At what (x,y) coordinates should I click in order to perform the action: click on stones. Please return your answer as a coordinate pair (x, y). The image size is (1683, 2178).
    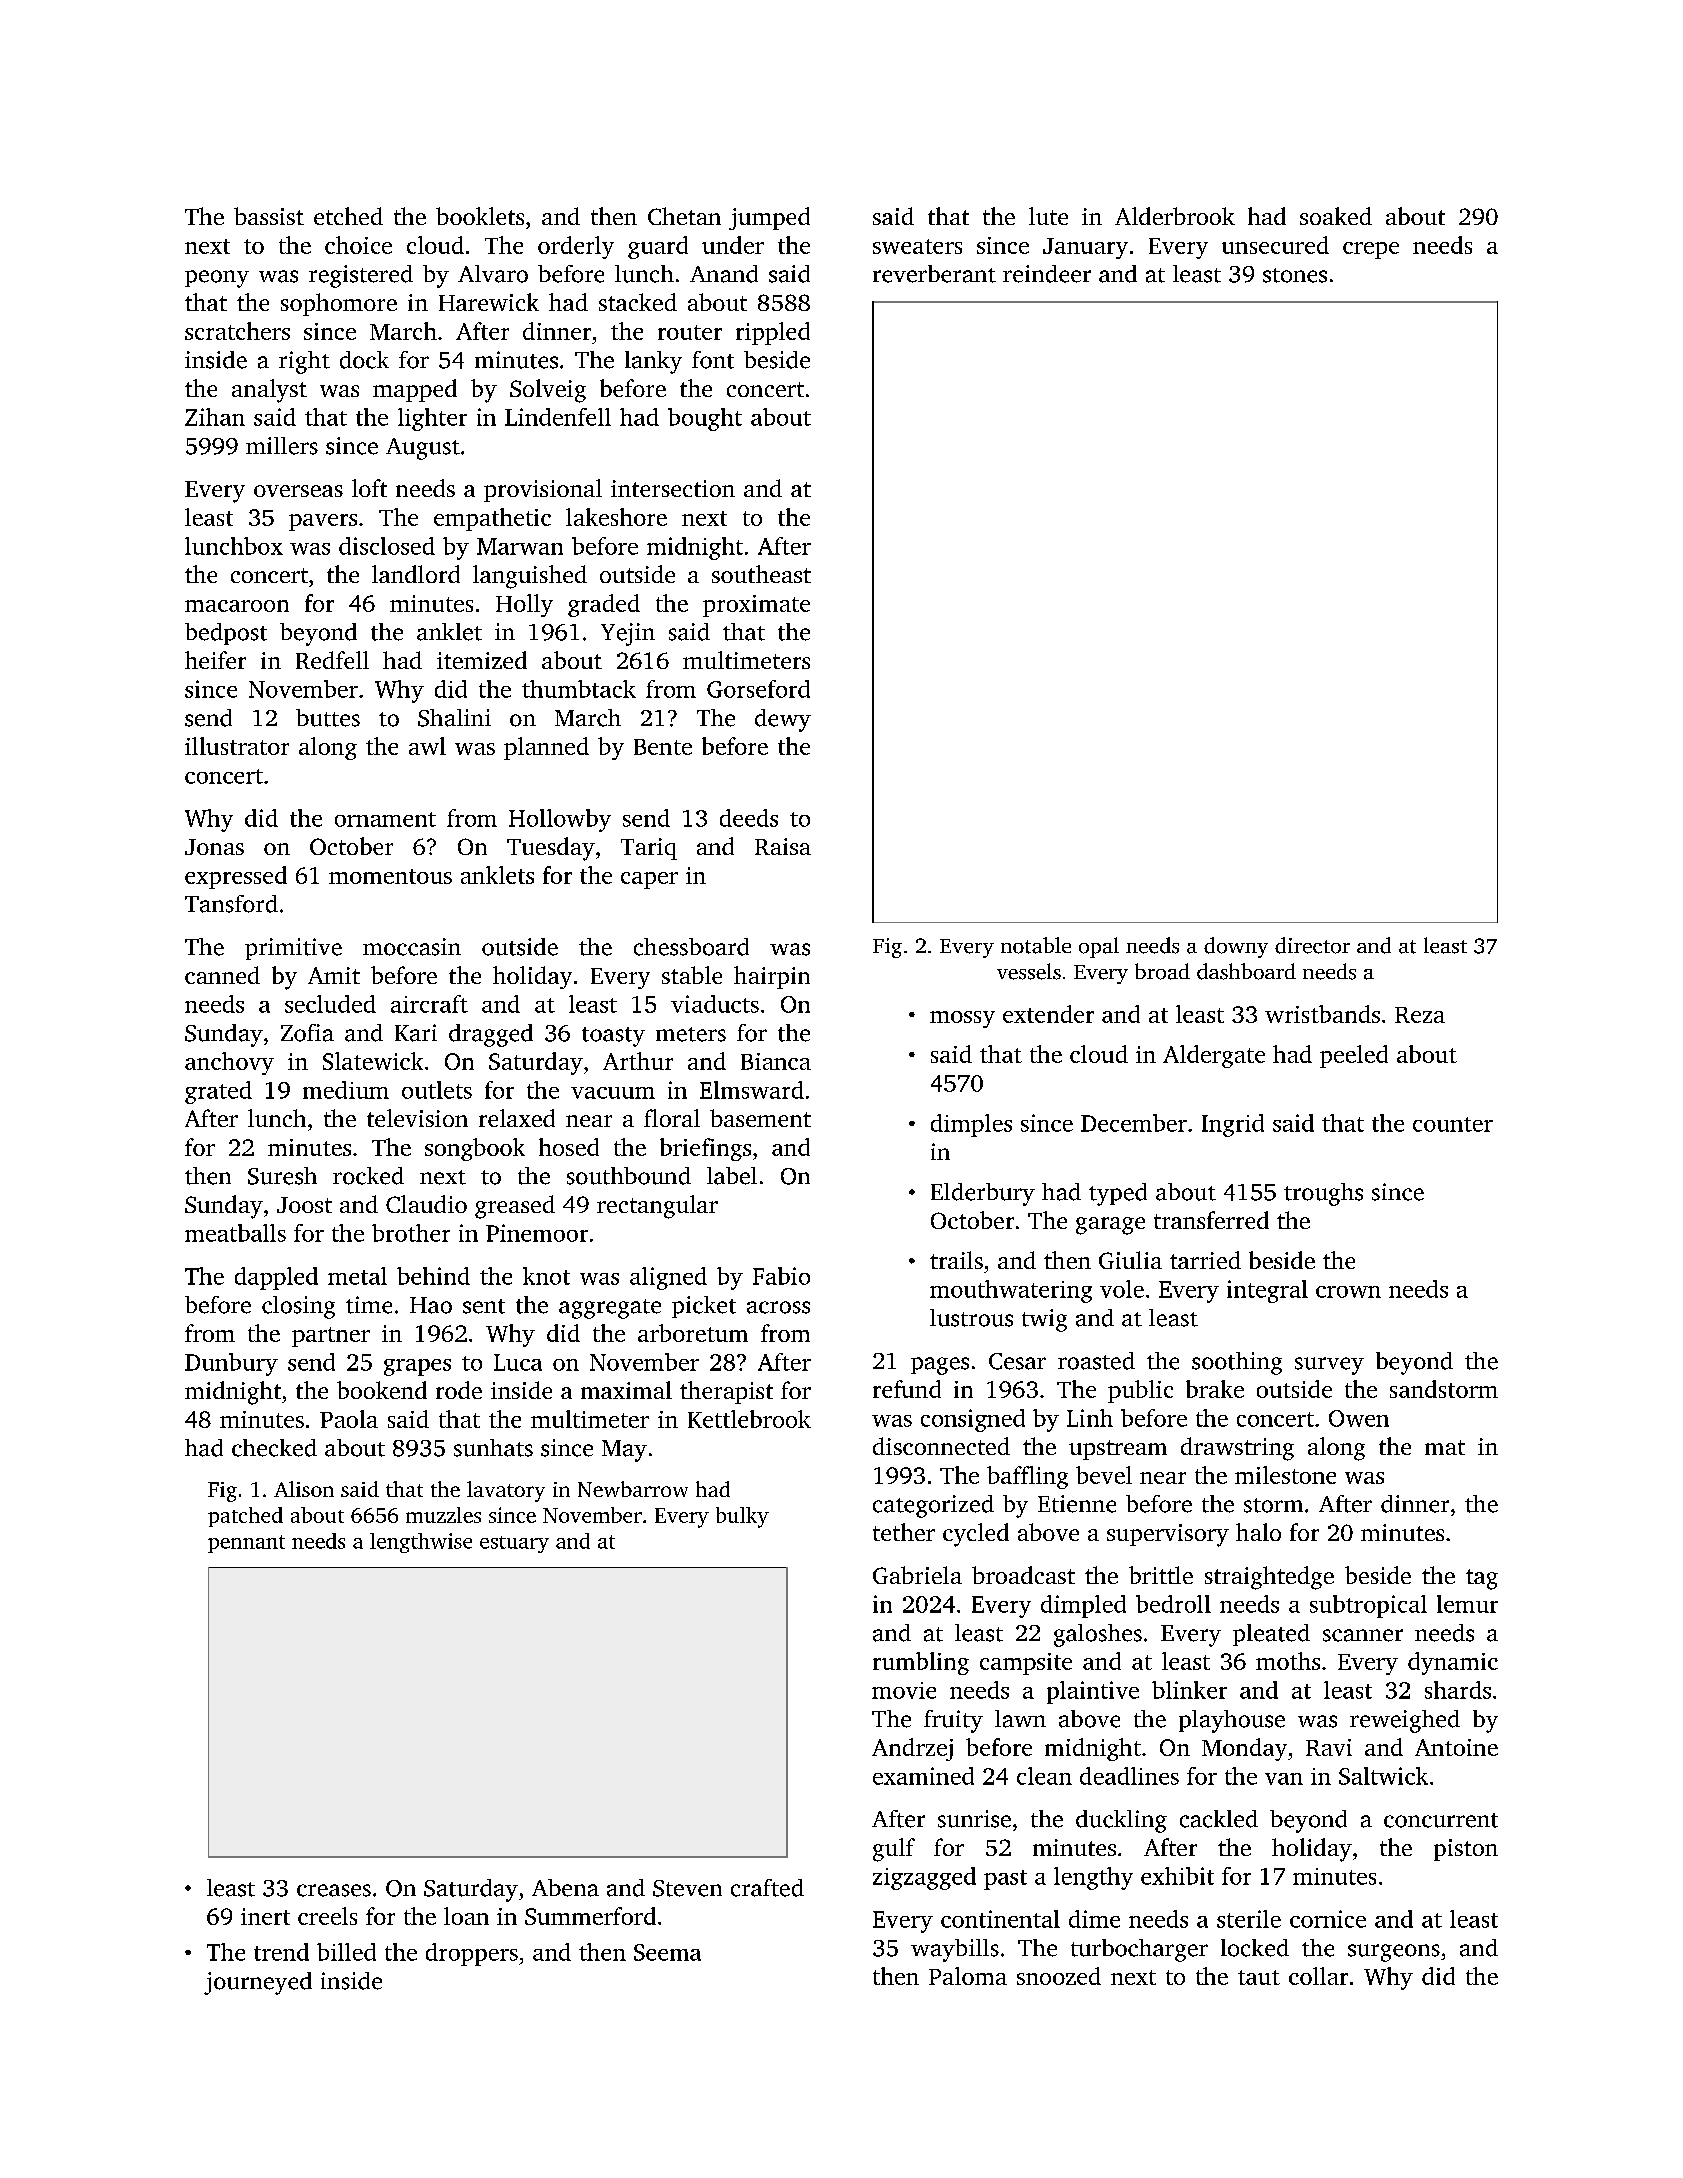
    Looking at the image, I should click on (1295, 275).
